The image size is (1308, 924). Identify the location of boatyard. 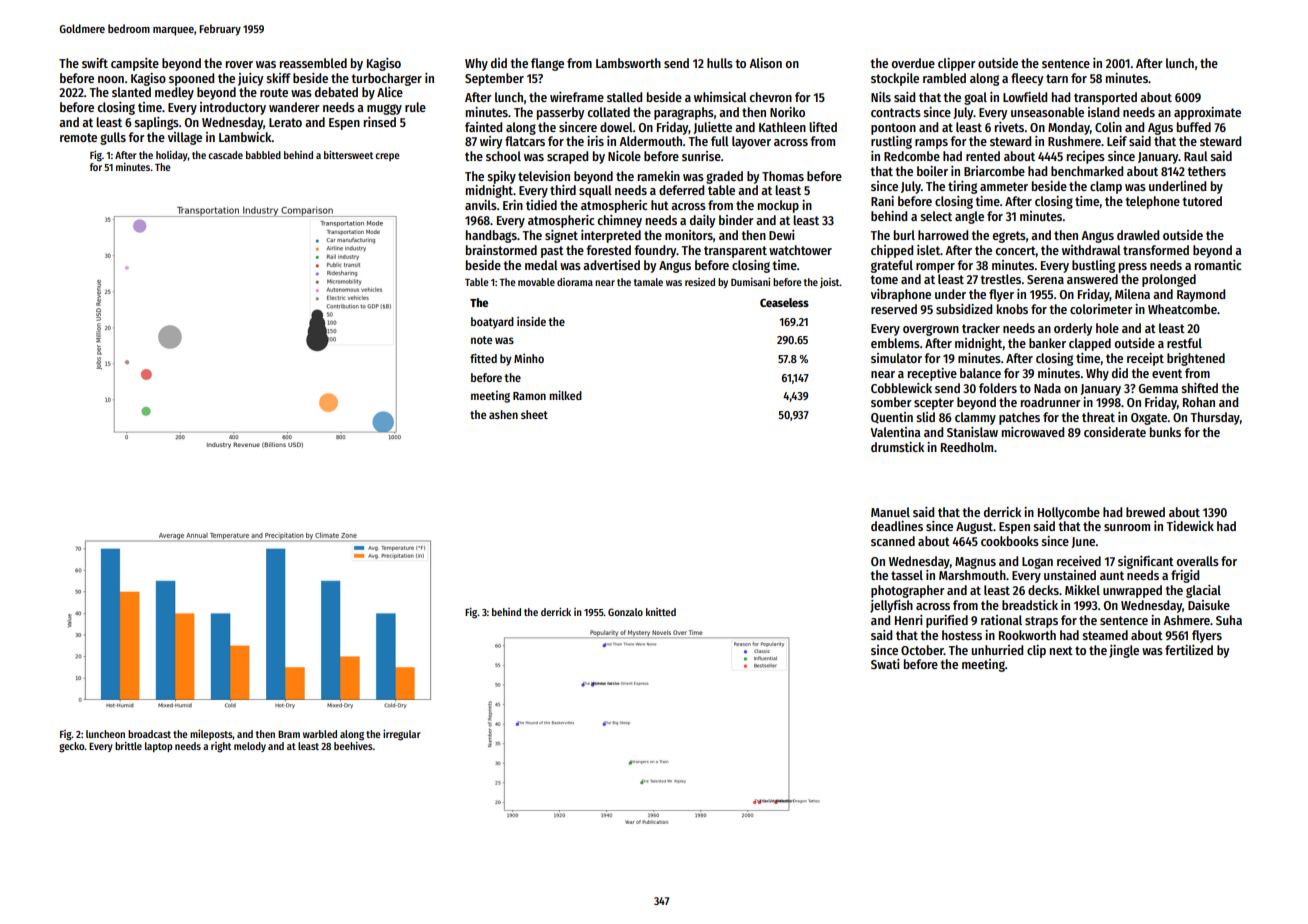
(492, 323).
